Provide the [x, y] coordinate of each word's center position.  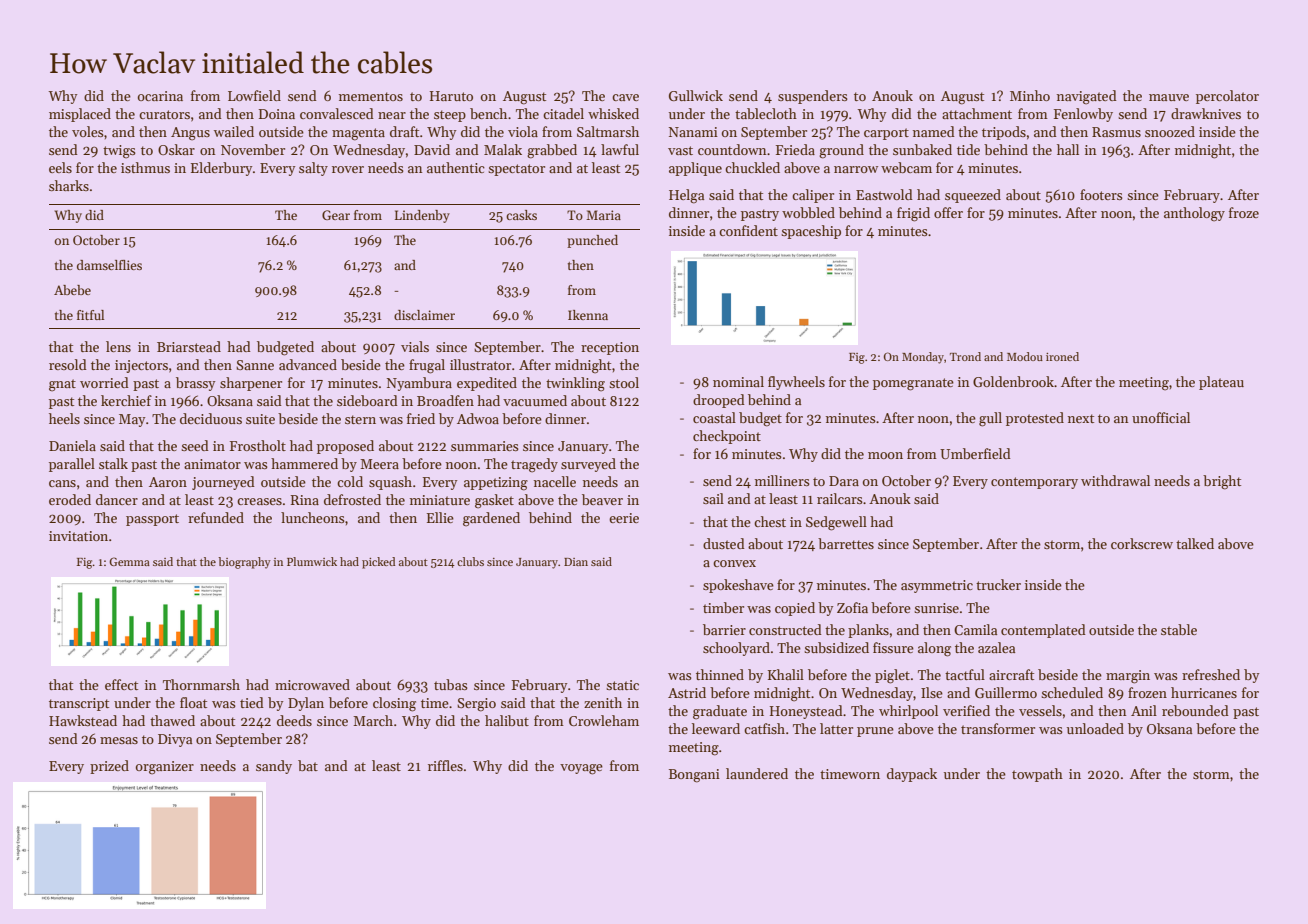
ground [841, 151]
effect [121, 684]
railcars [840, 498]
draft [404, 131]
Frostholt [258, 445]
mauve [1169, 97]
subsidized [836, 647]
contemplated [1043, 631]
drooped [719, 401]
